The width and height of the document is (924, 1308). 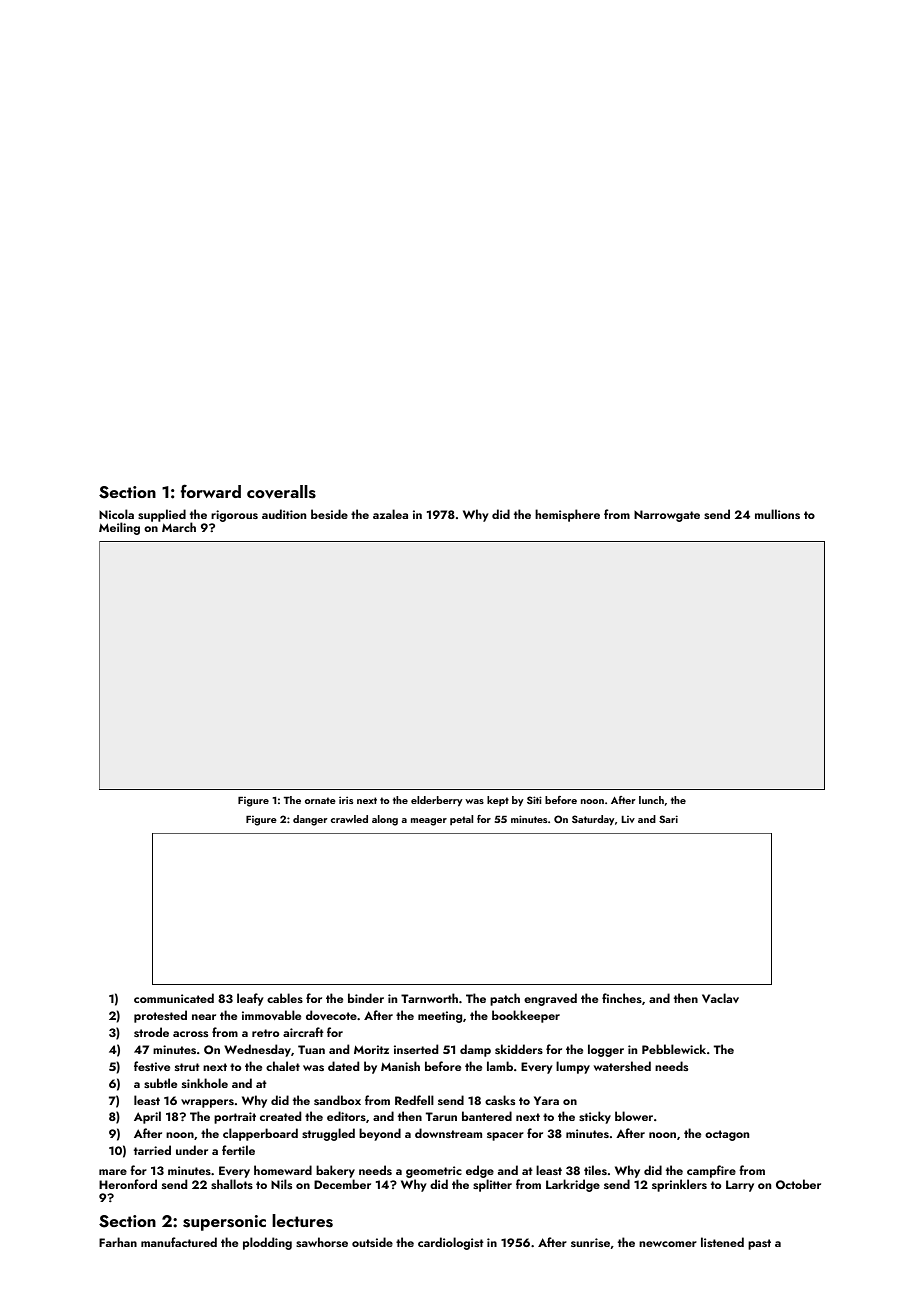 What do you see at coordinates (567, 515) in the document?
I see `hemisphere` at bounding box center [567, 515].
